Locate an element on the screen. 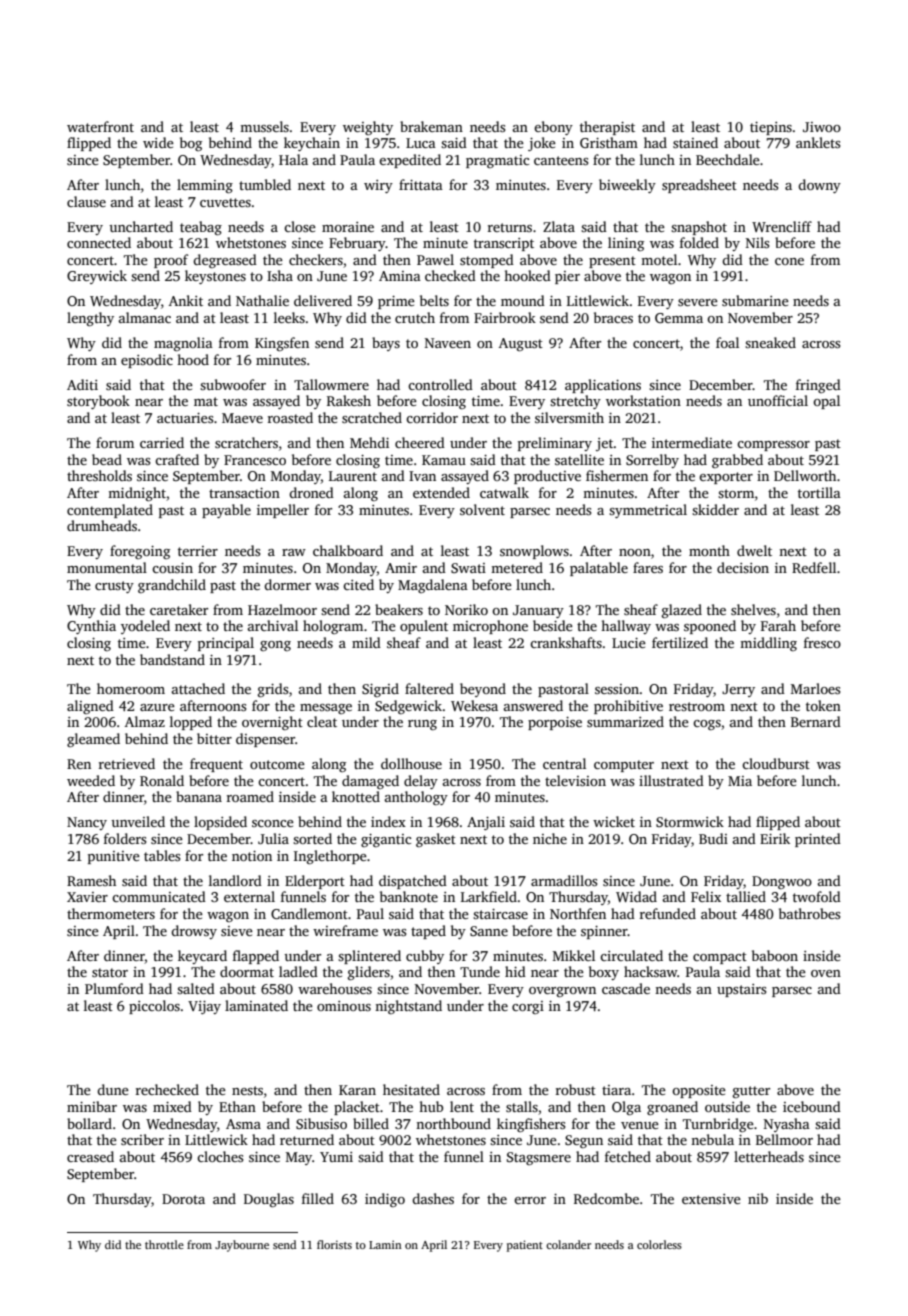 The height and width of the screenshot is (1316, 908). corgi is located at coordinates (528, 1007).
